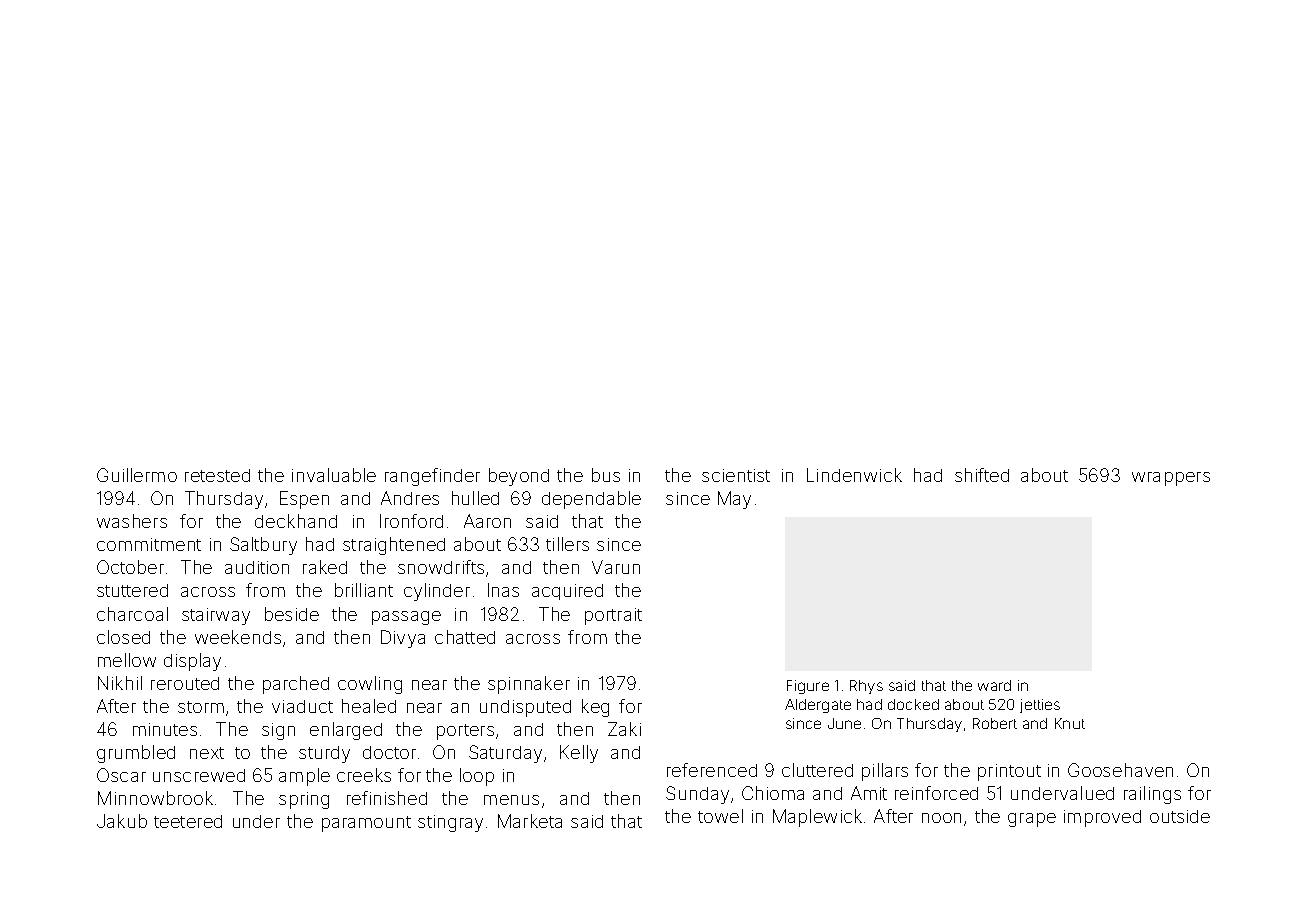 The height and width of the screenshot is (924, 1308). What do you see at coordinates (613, 616) in the screenshot?
I see `portrait` at bounding box center [613, 616].
